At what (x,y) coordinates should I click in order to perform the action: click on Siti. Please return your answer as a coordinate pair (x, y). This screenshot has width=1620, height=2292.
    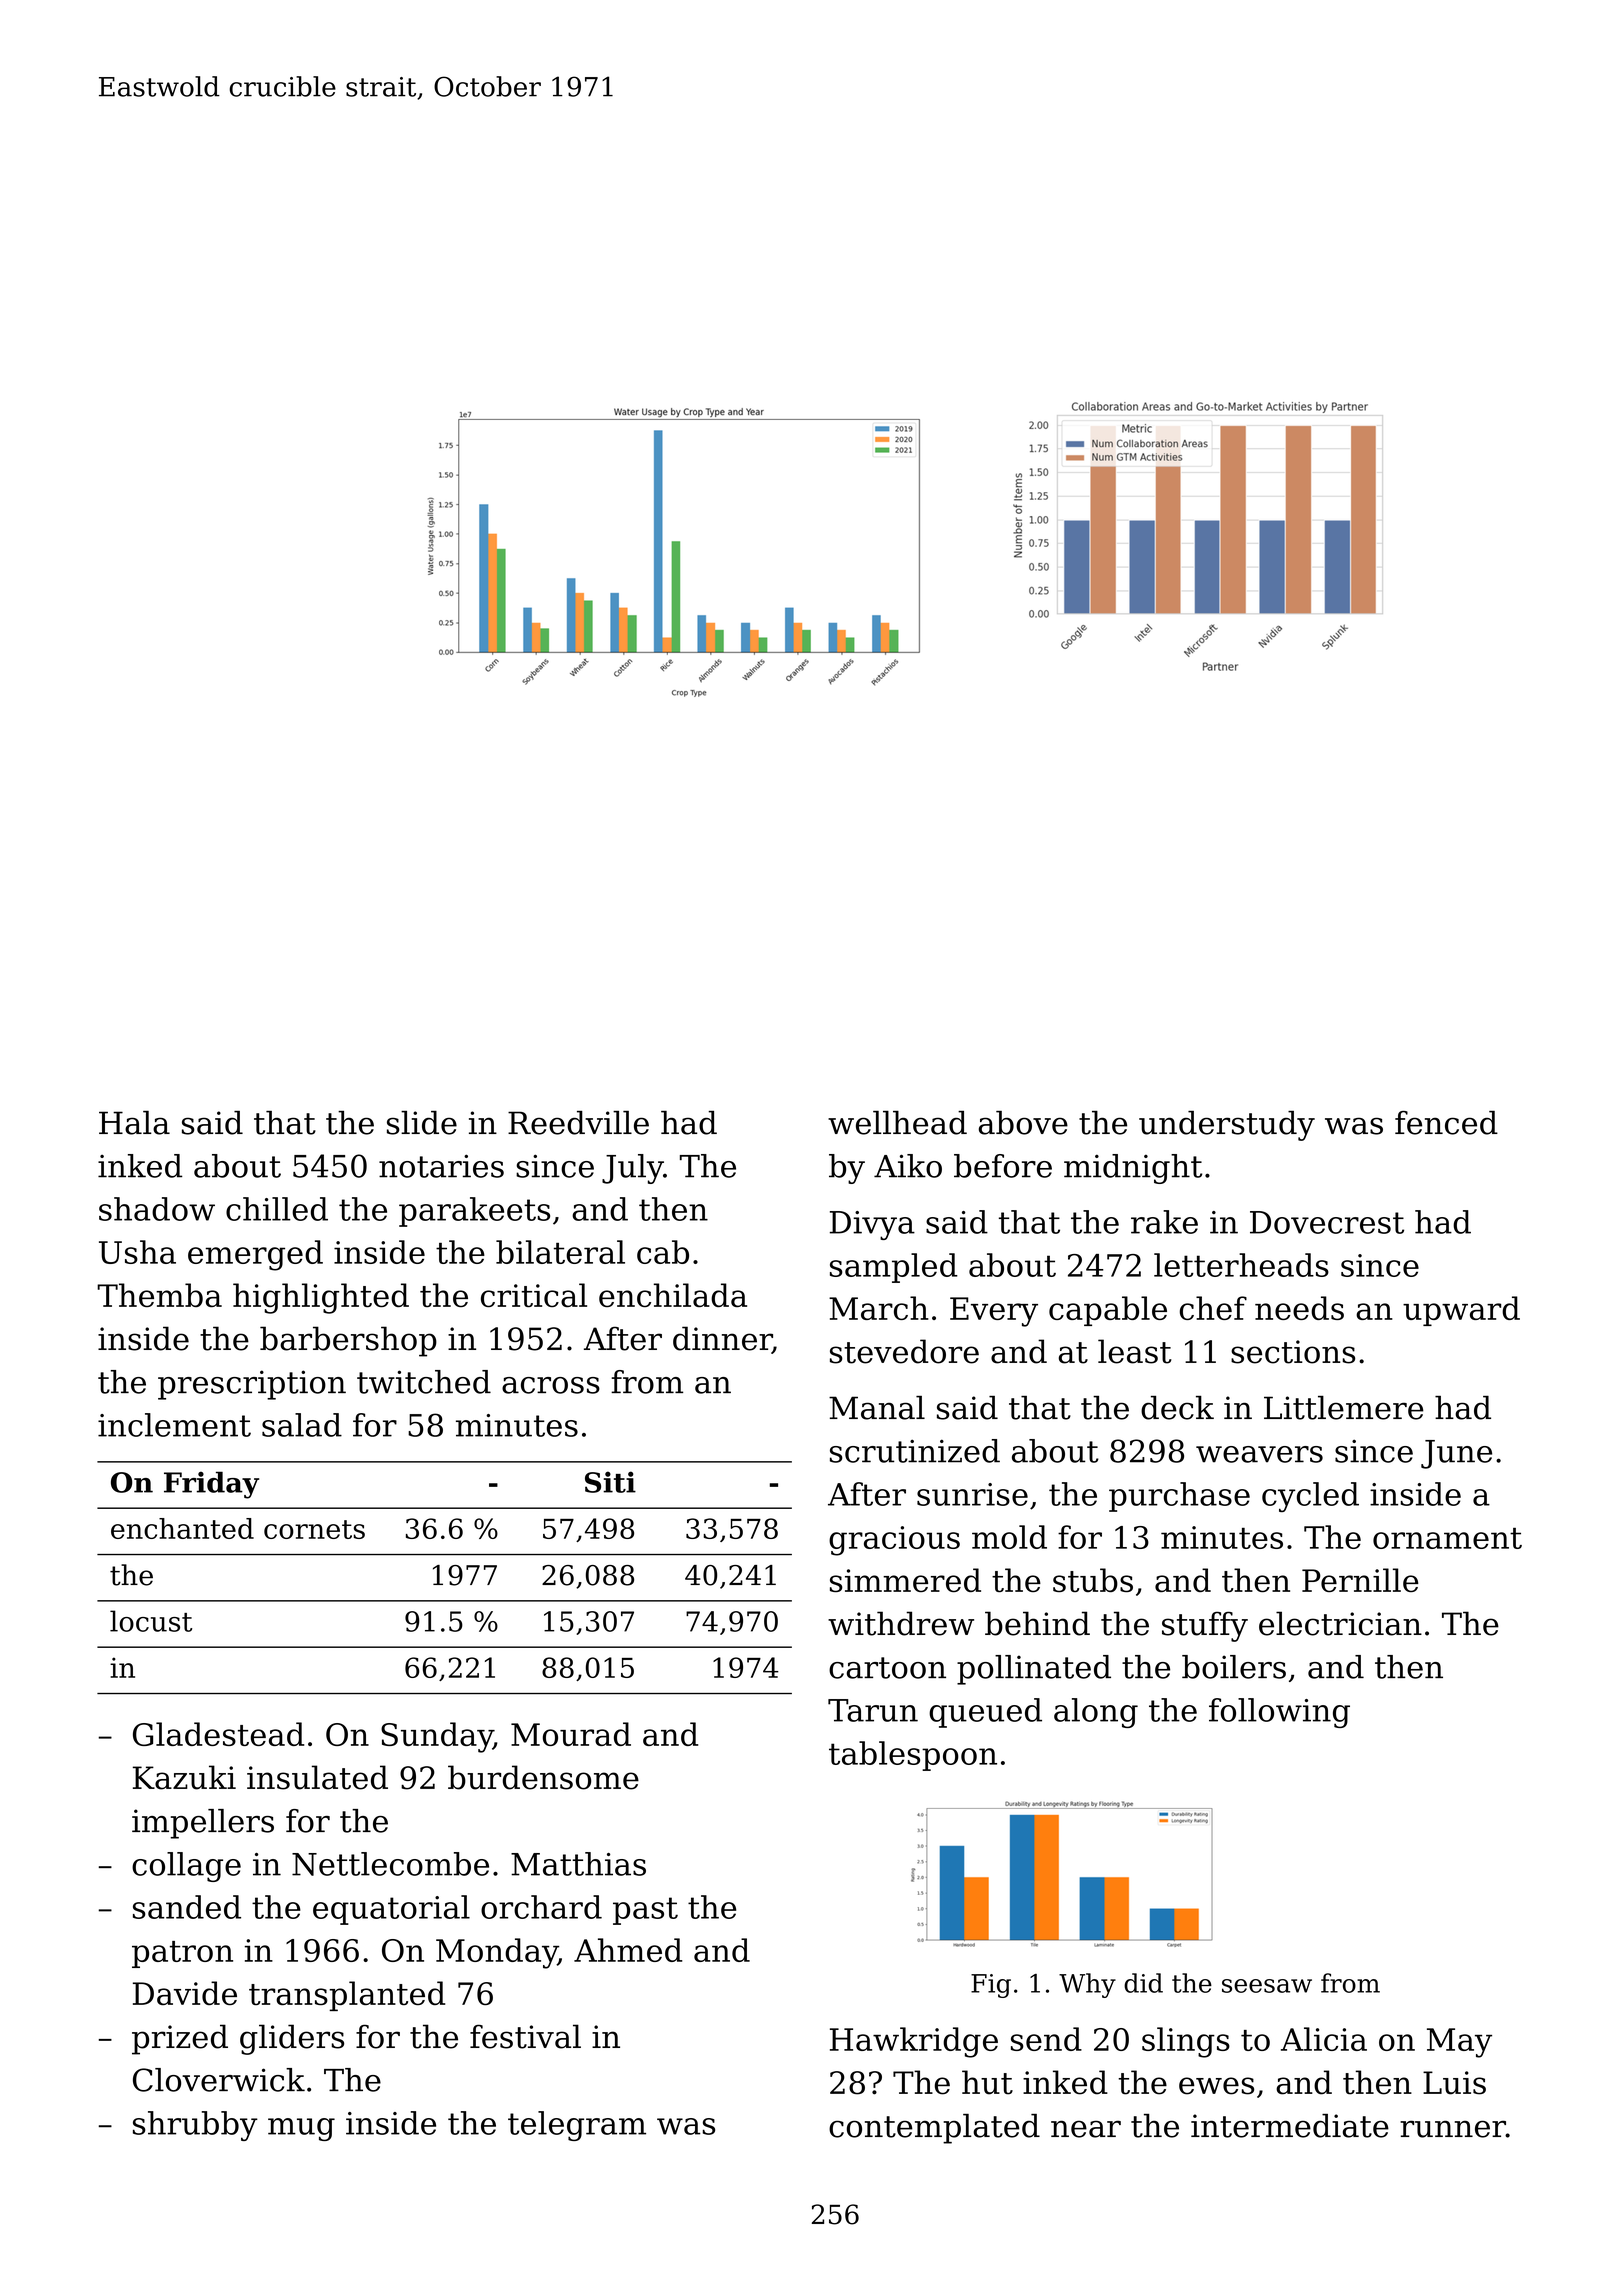
    Looking at the image, I should click on (610, 1482).
